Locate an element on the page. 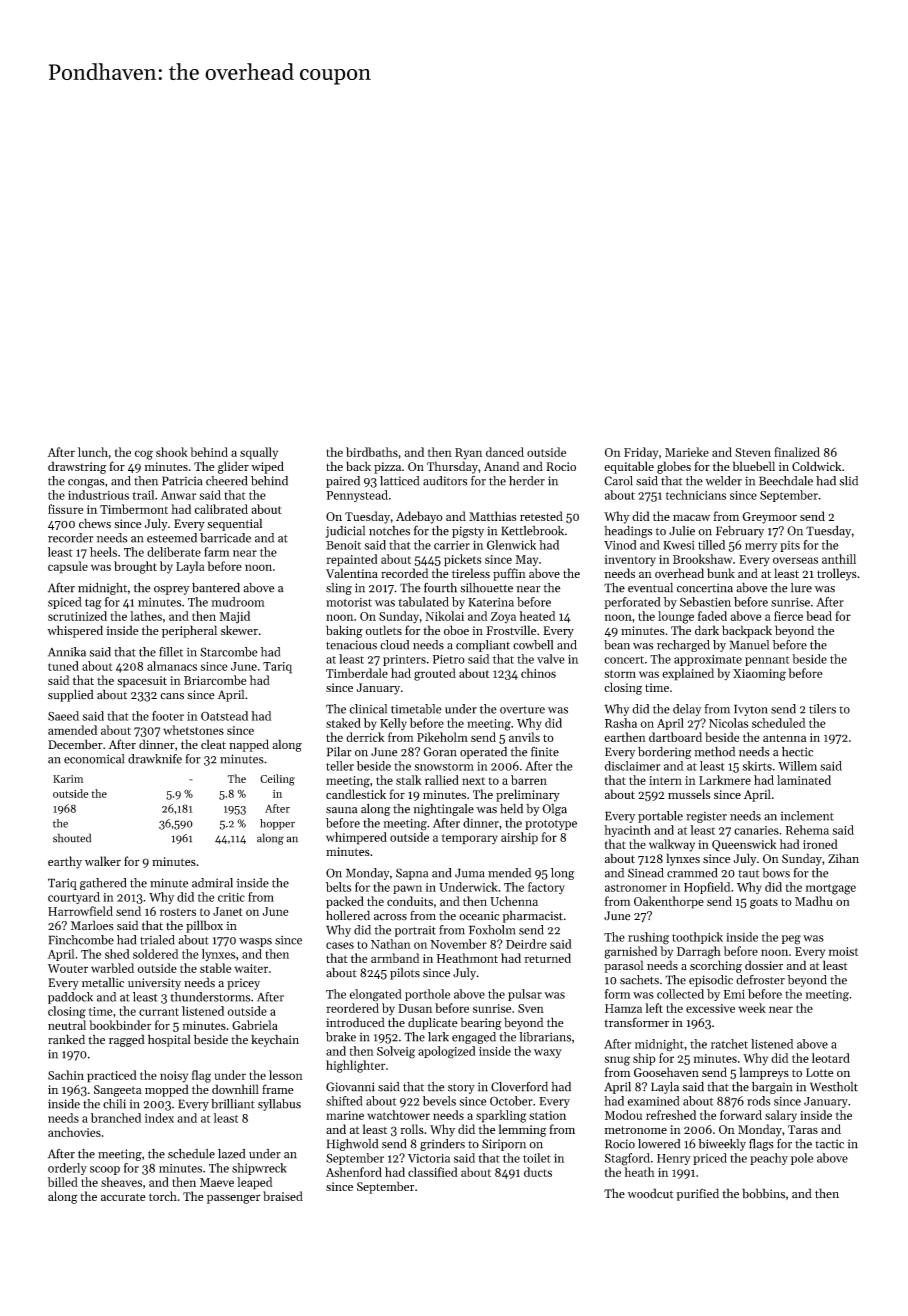  shook is located at coordinates (172, 452).
